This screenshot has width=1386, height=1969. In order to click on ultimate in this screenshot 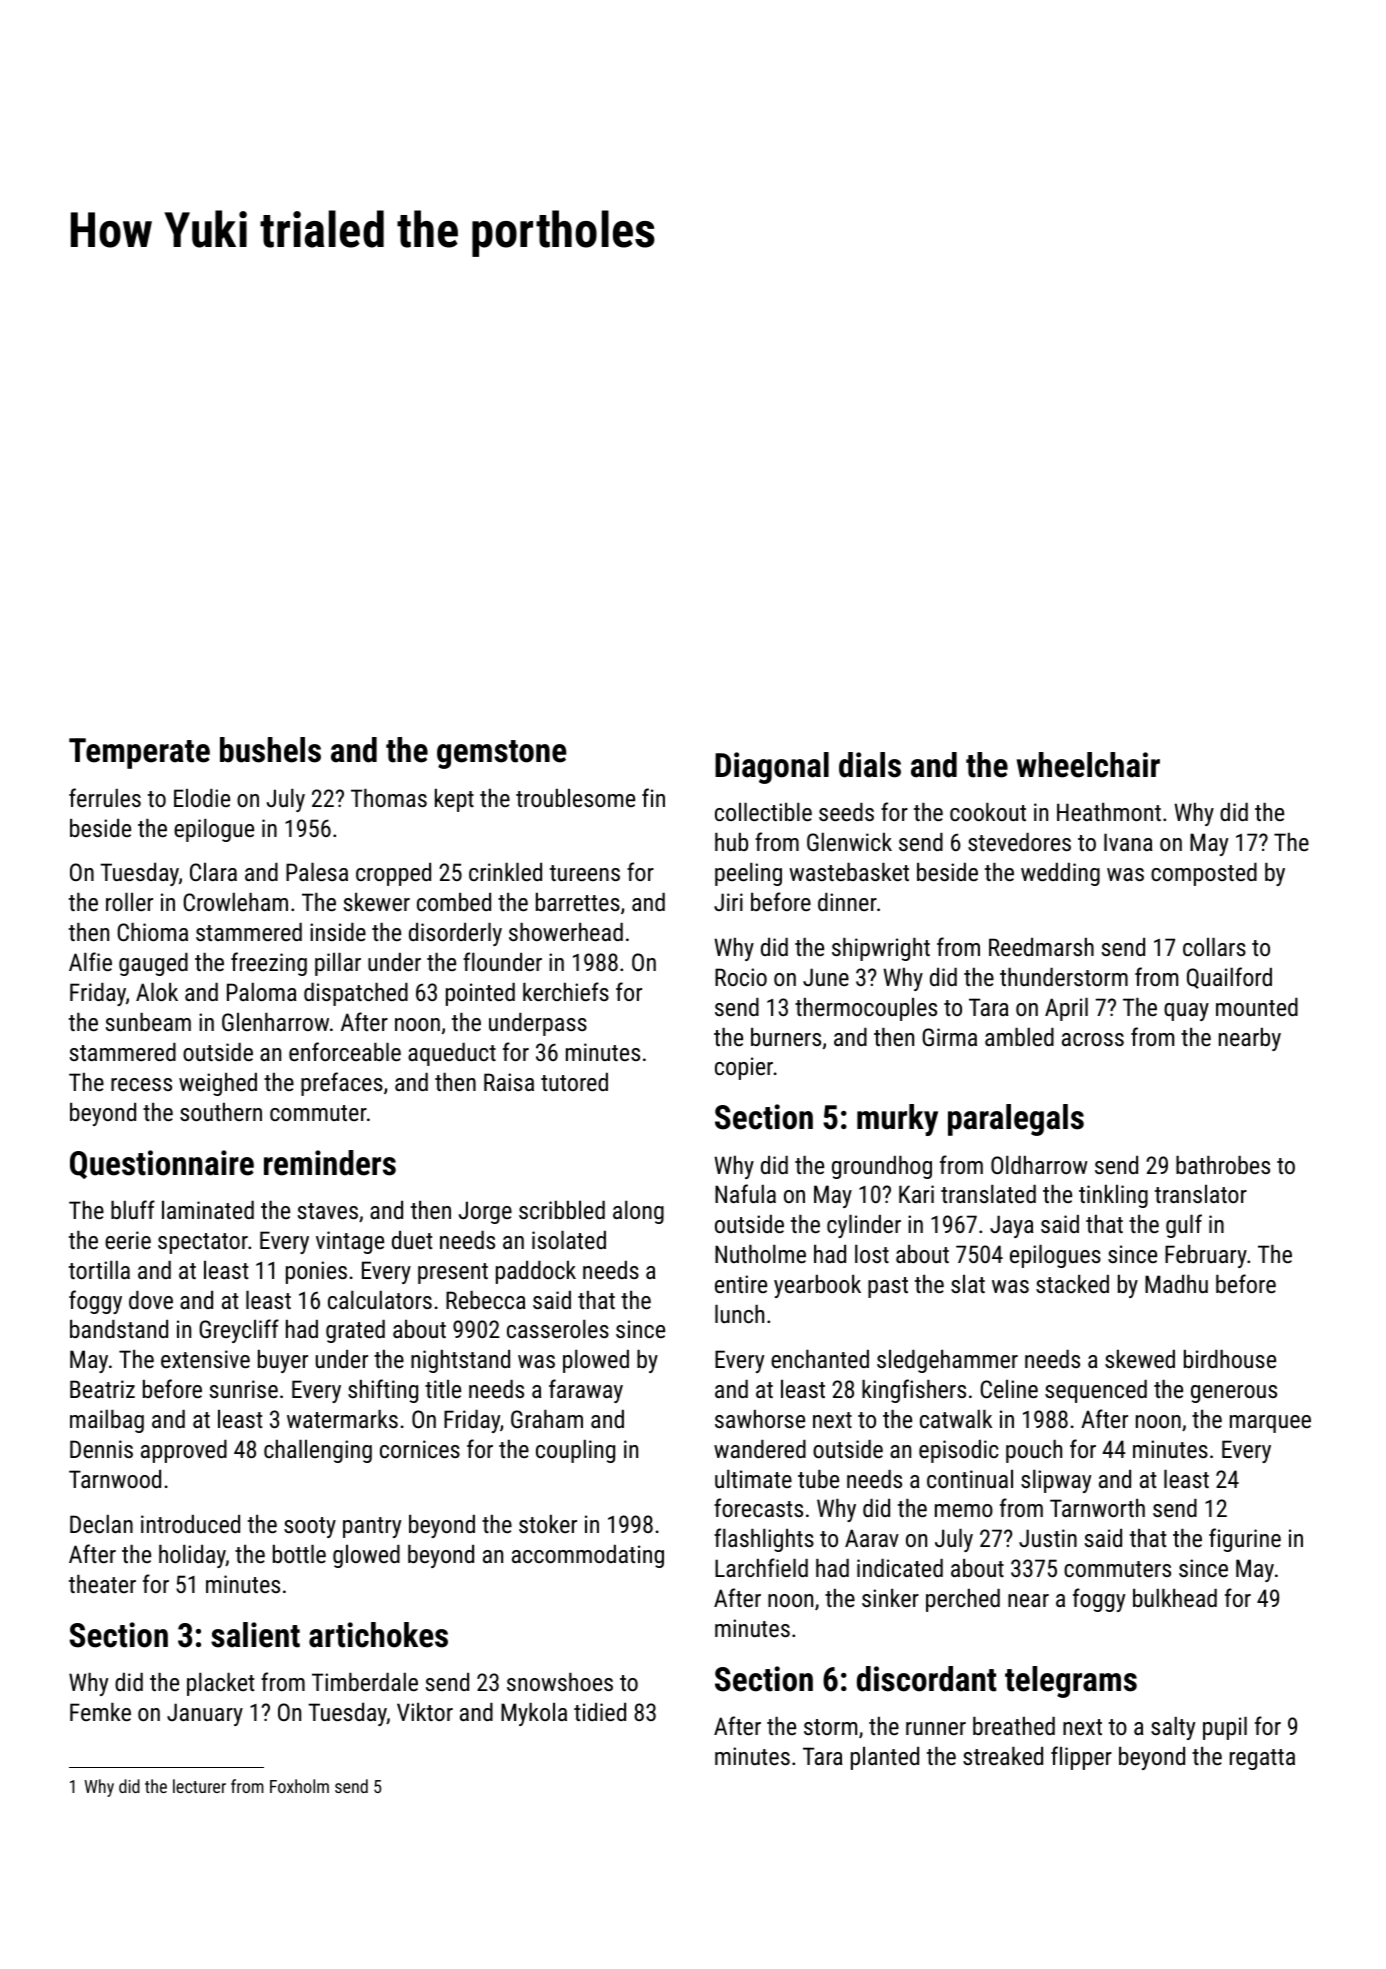, I will do `click(753, 1479)`.
